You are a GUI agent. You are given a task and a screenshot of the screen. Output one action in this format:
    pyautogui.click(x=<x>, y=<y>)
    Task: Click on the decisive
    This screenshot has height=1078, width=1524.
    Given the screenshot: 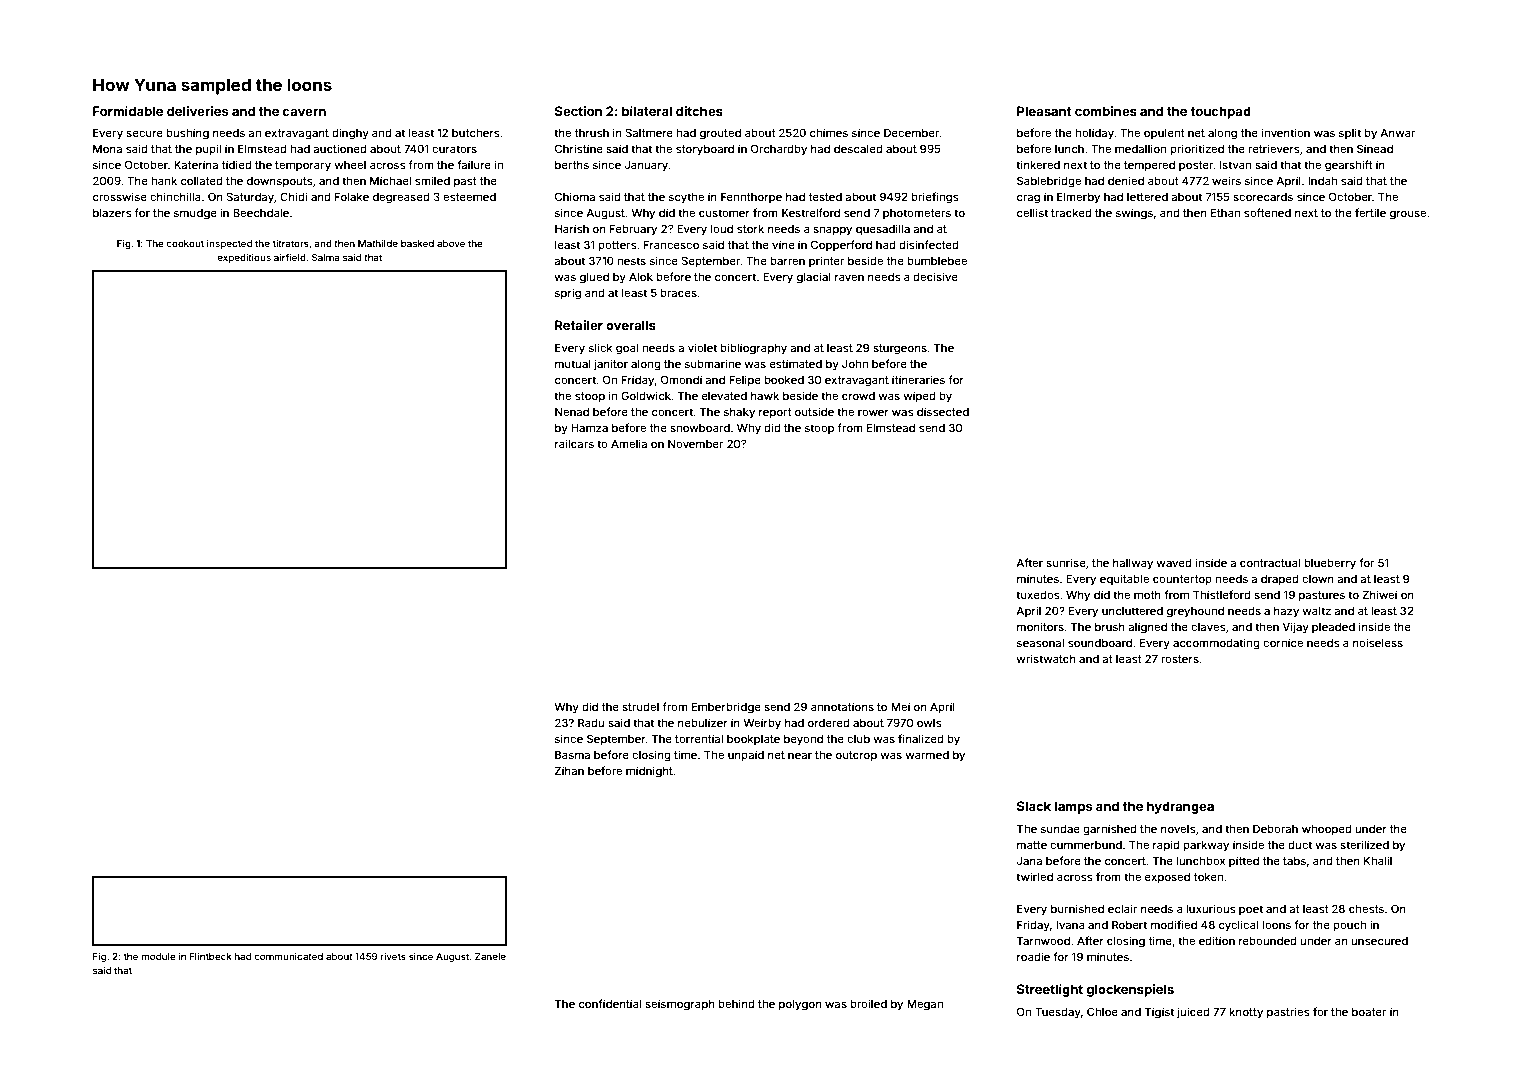 What is the action you would take?
    pyautogui.click(x=935, y=276)
